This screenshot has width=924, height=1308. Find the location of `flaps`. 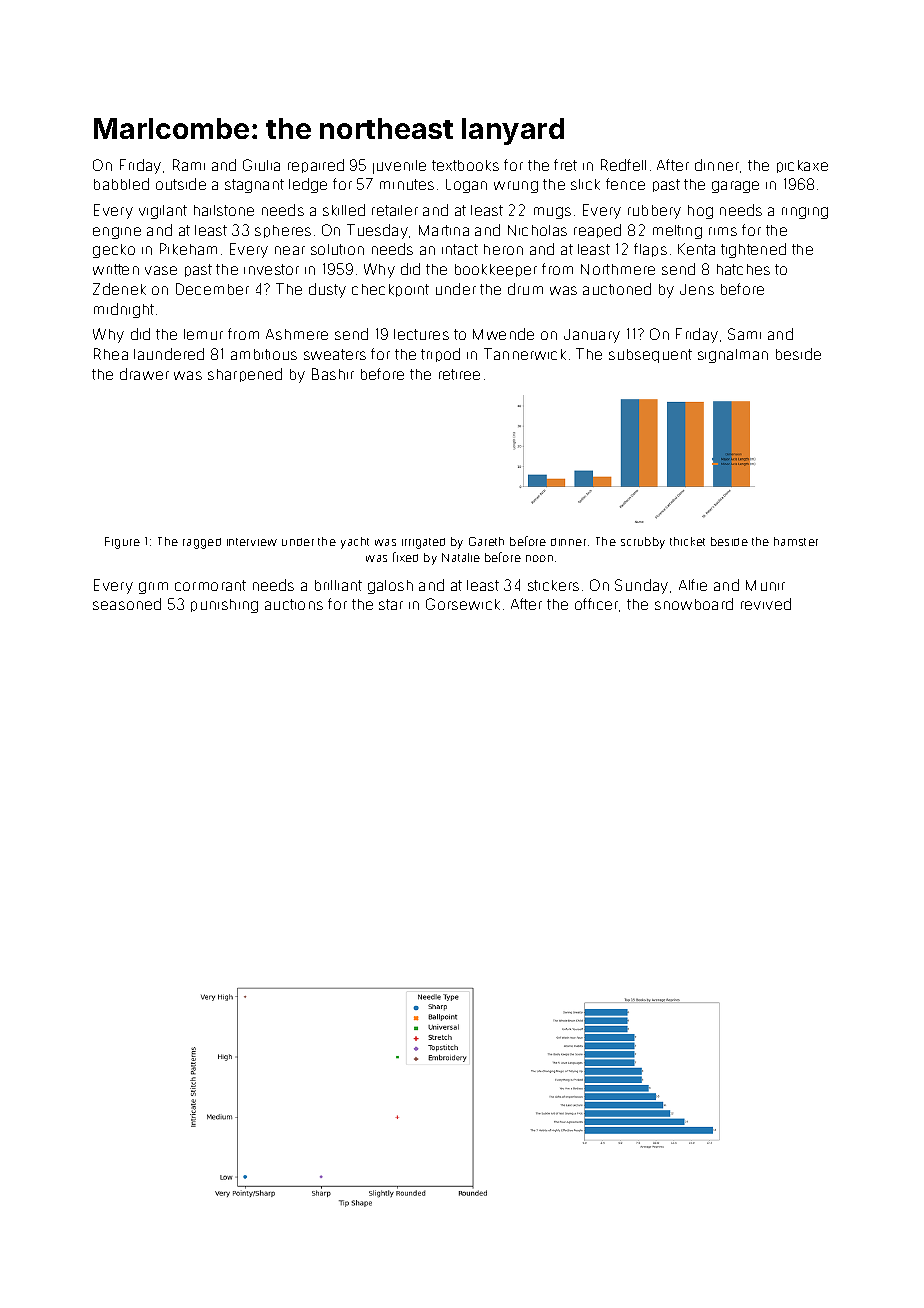

flaps is located at coordinates (650, 250).
